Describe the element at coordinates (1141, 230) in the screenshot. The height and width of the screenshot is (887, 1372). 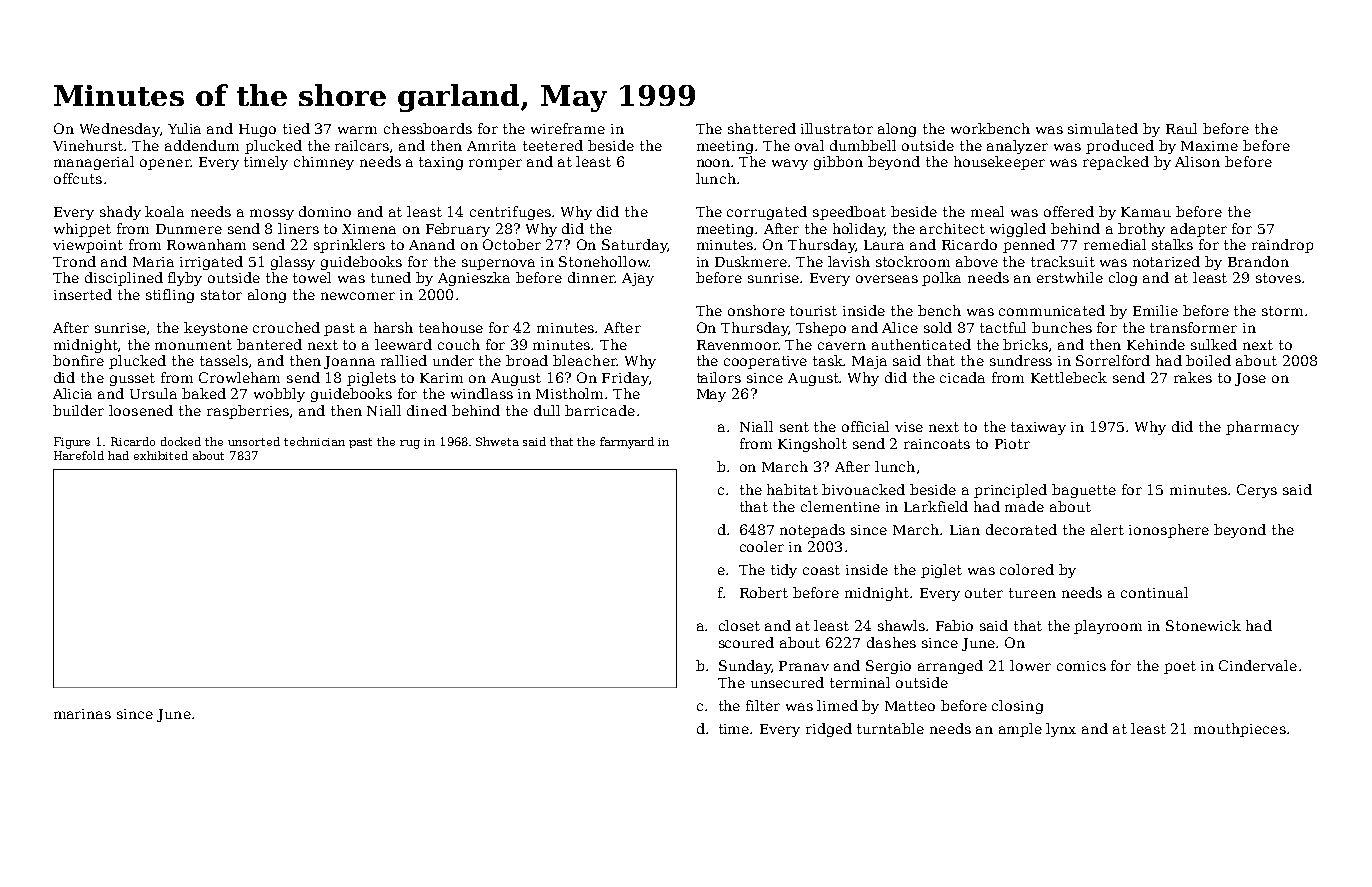
I see `brothy` at that location.
